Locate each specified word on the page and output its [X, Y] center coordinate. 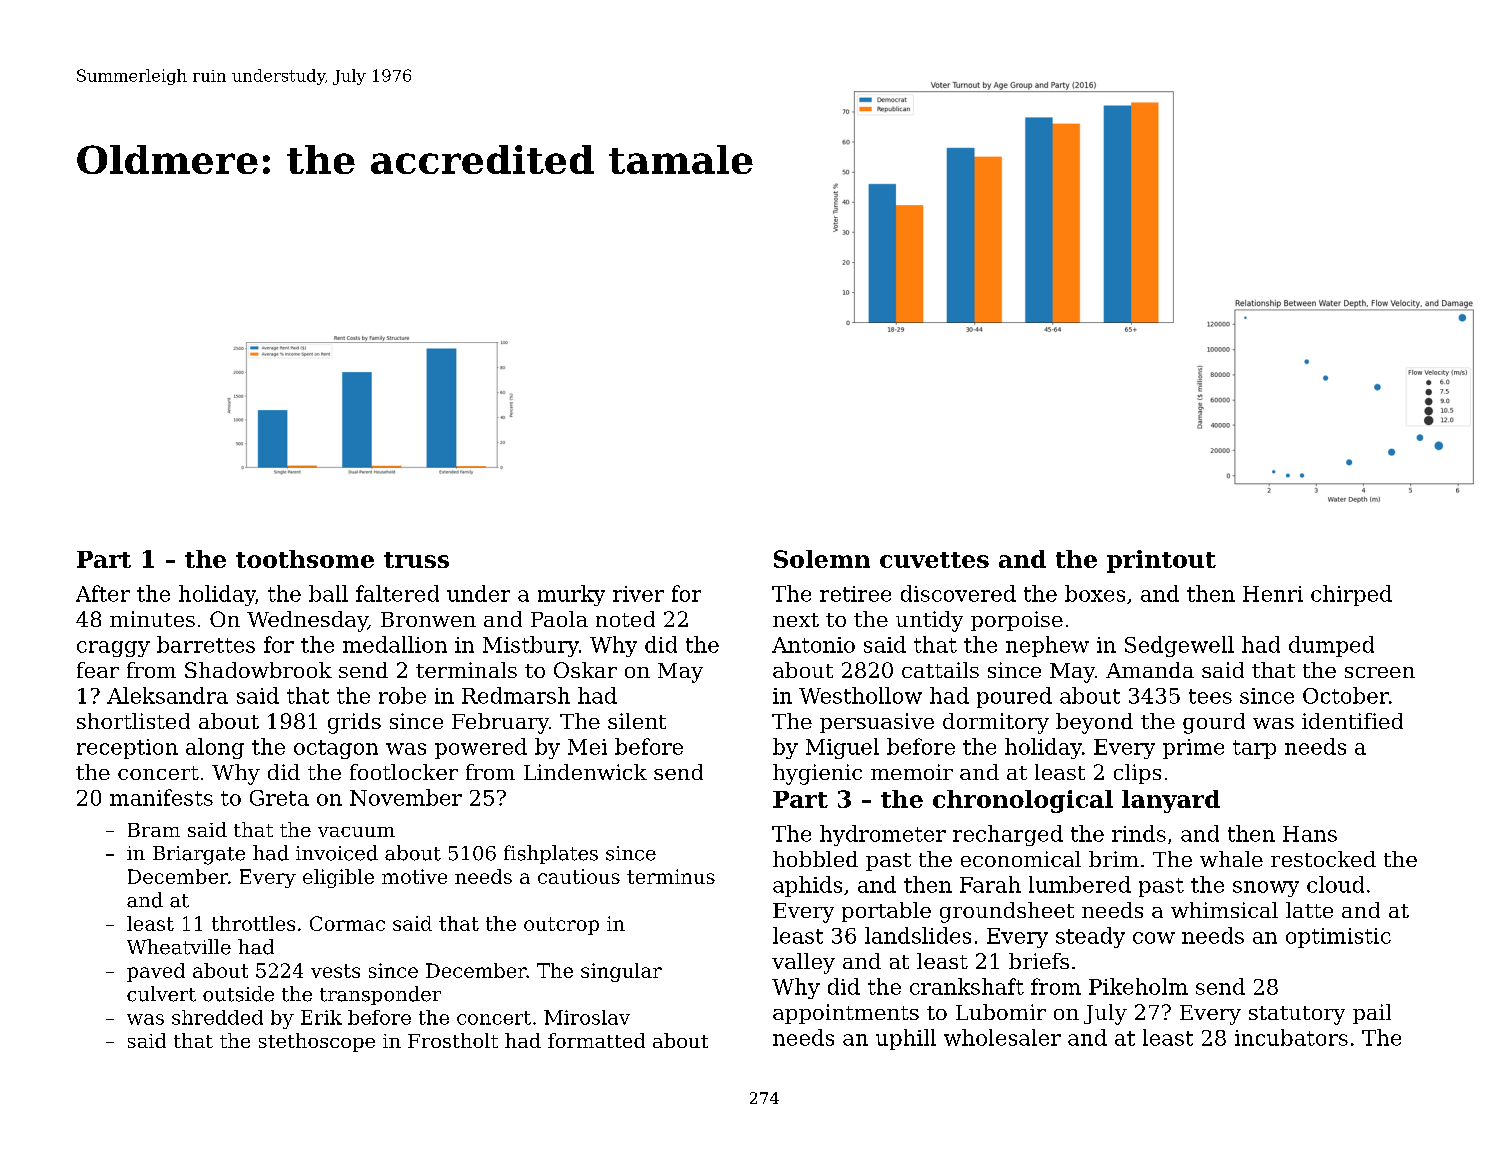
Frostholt [453, 1040]
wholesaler [1002, 1037]
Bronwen [428, 619]
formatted [596, 1040]
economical [1021, 859]
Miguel [842, 748]
